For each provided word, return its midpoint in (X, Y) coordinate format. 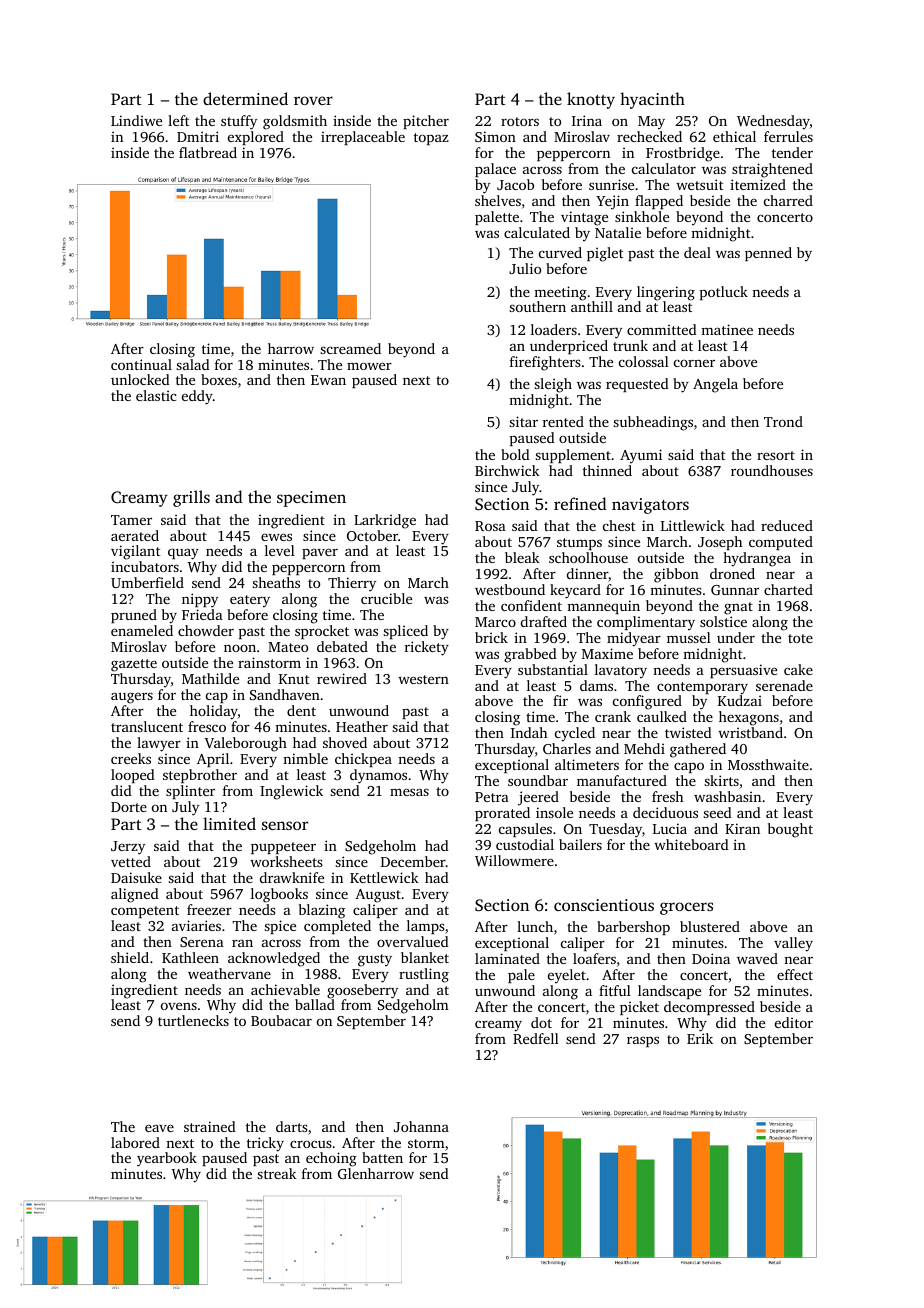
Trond (783, 421)
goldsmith (295, 122)
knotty (591, 100)
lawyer (159, 744)
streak (277, 1173)
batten (382, 1157)
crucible (386, 598)
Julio (525, 268)
